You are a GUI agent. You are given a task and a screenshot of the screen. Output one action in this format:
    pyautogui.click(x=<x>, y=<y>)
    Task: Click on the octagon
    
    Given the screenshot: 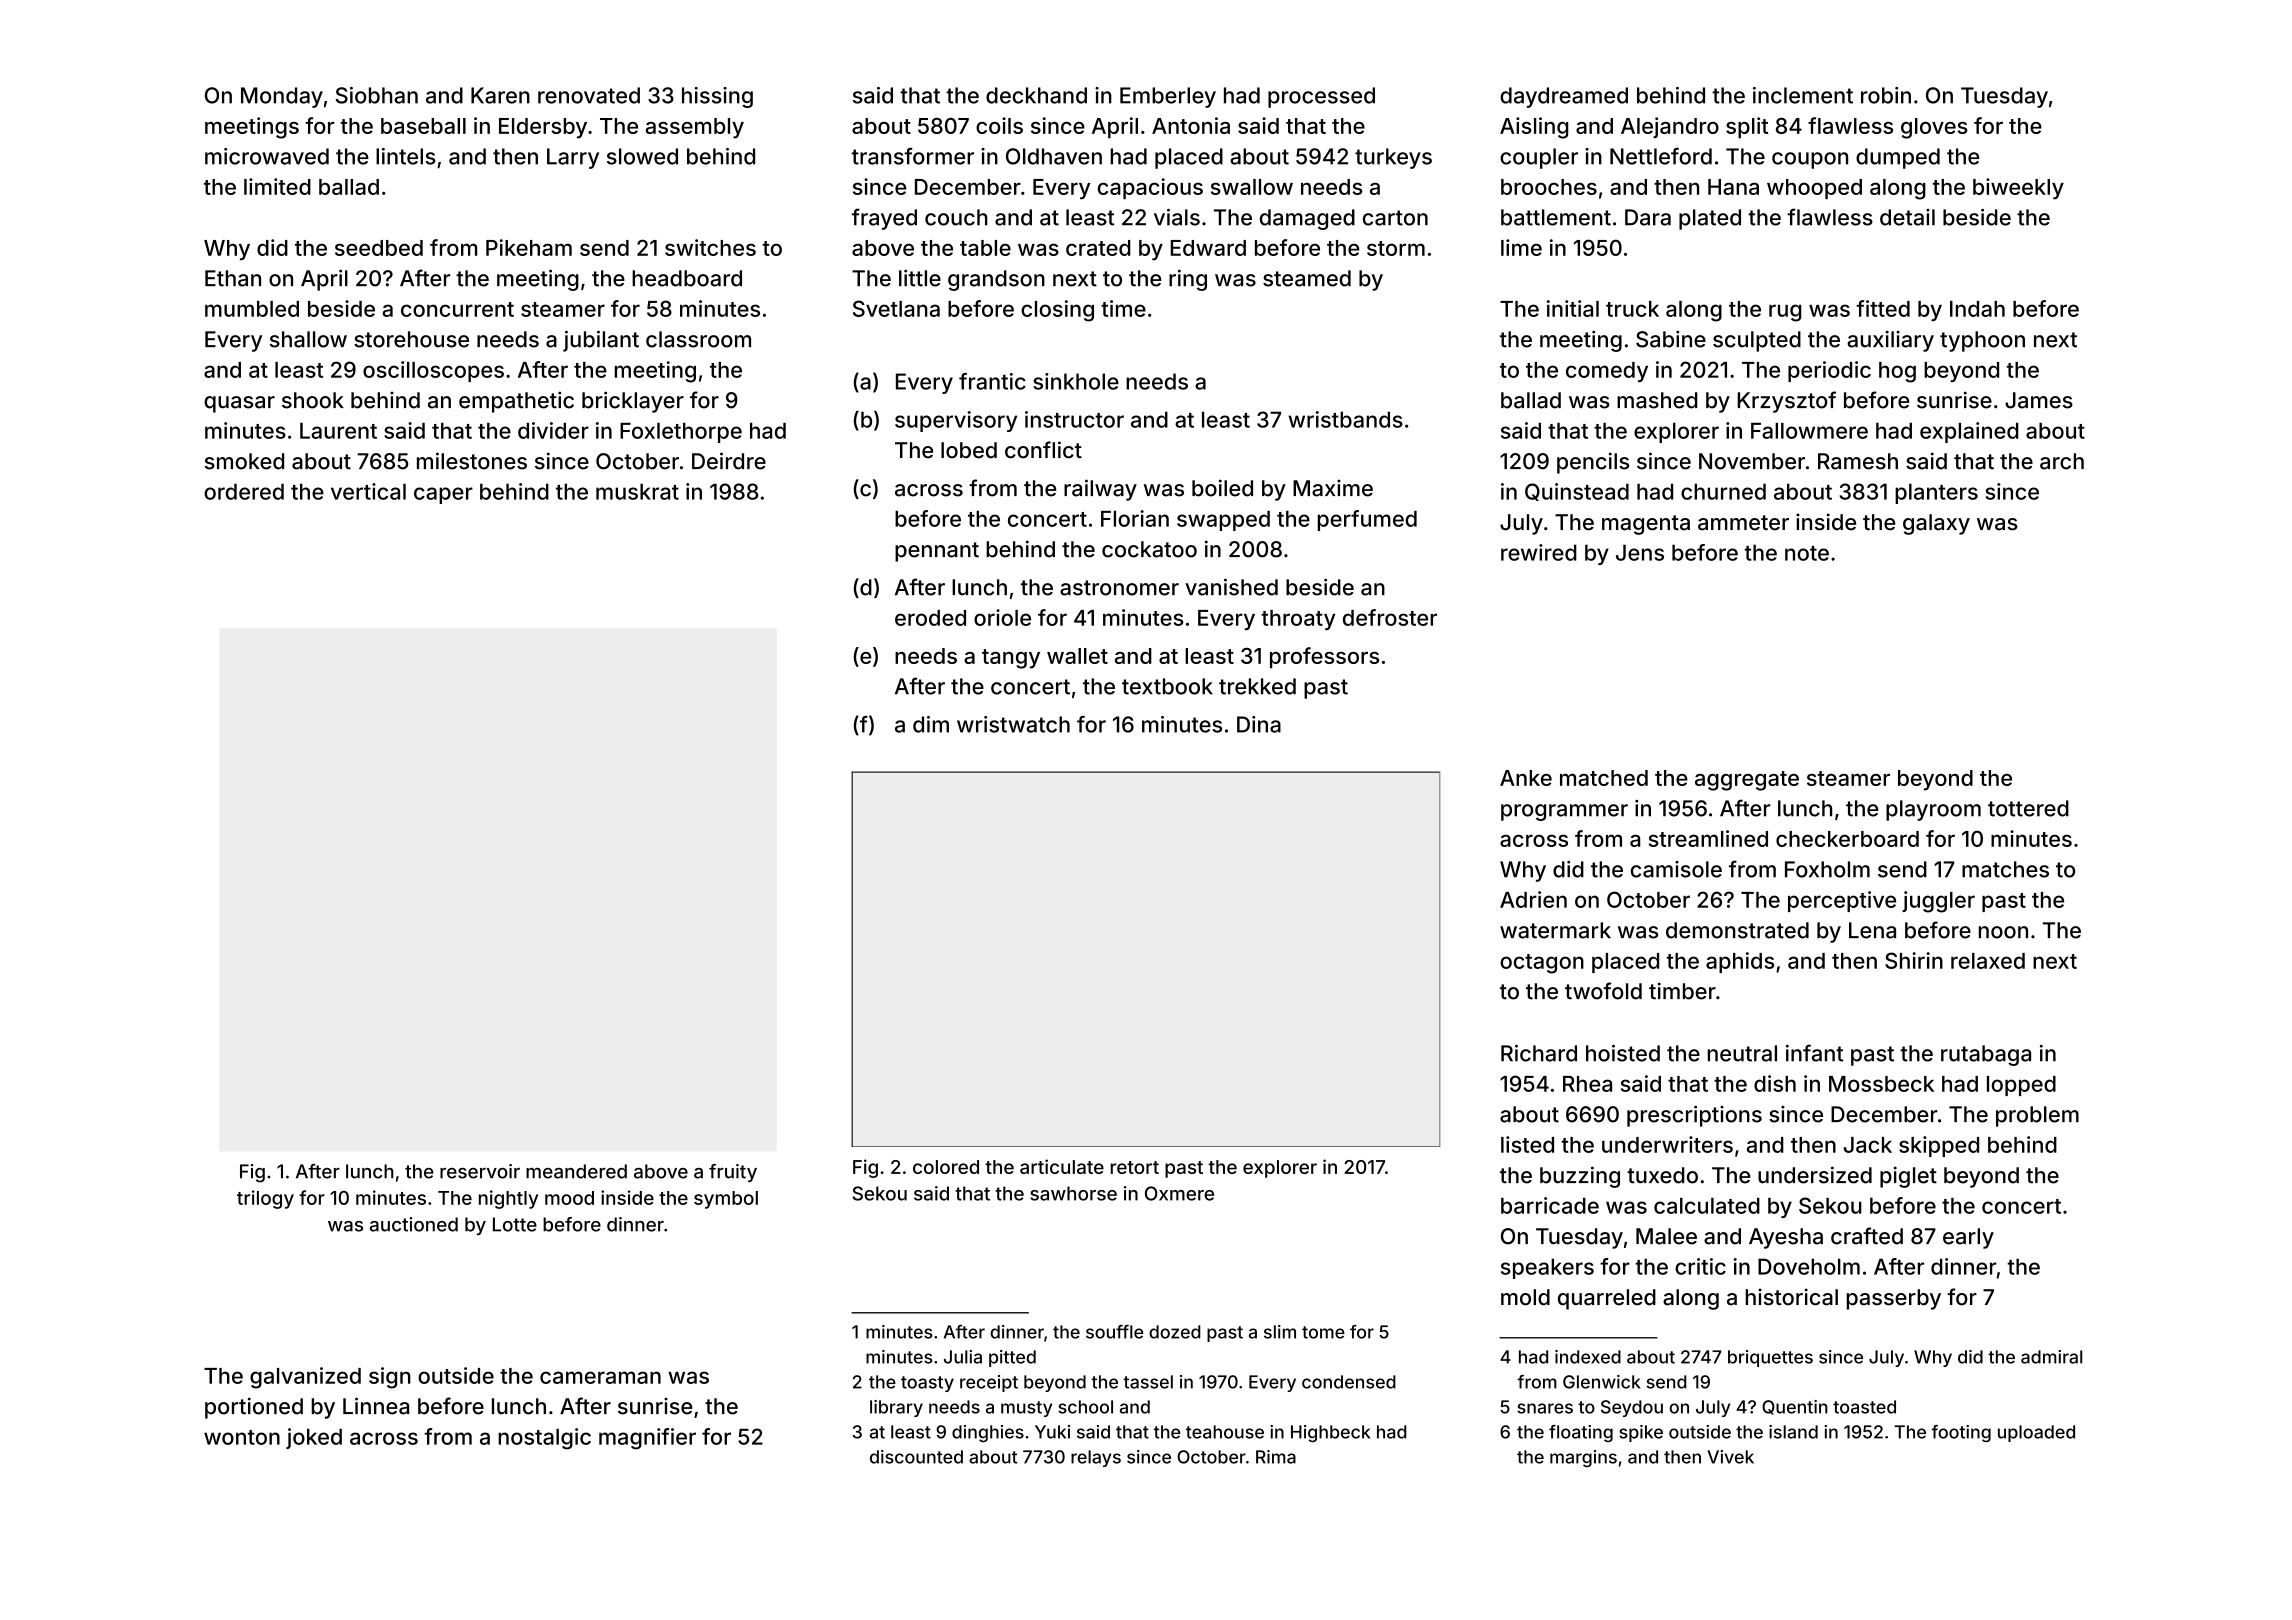 What is the action you would take?
    pyautogui.click(x=1542, y=964)
